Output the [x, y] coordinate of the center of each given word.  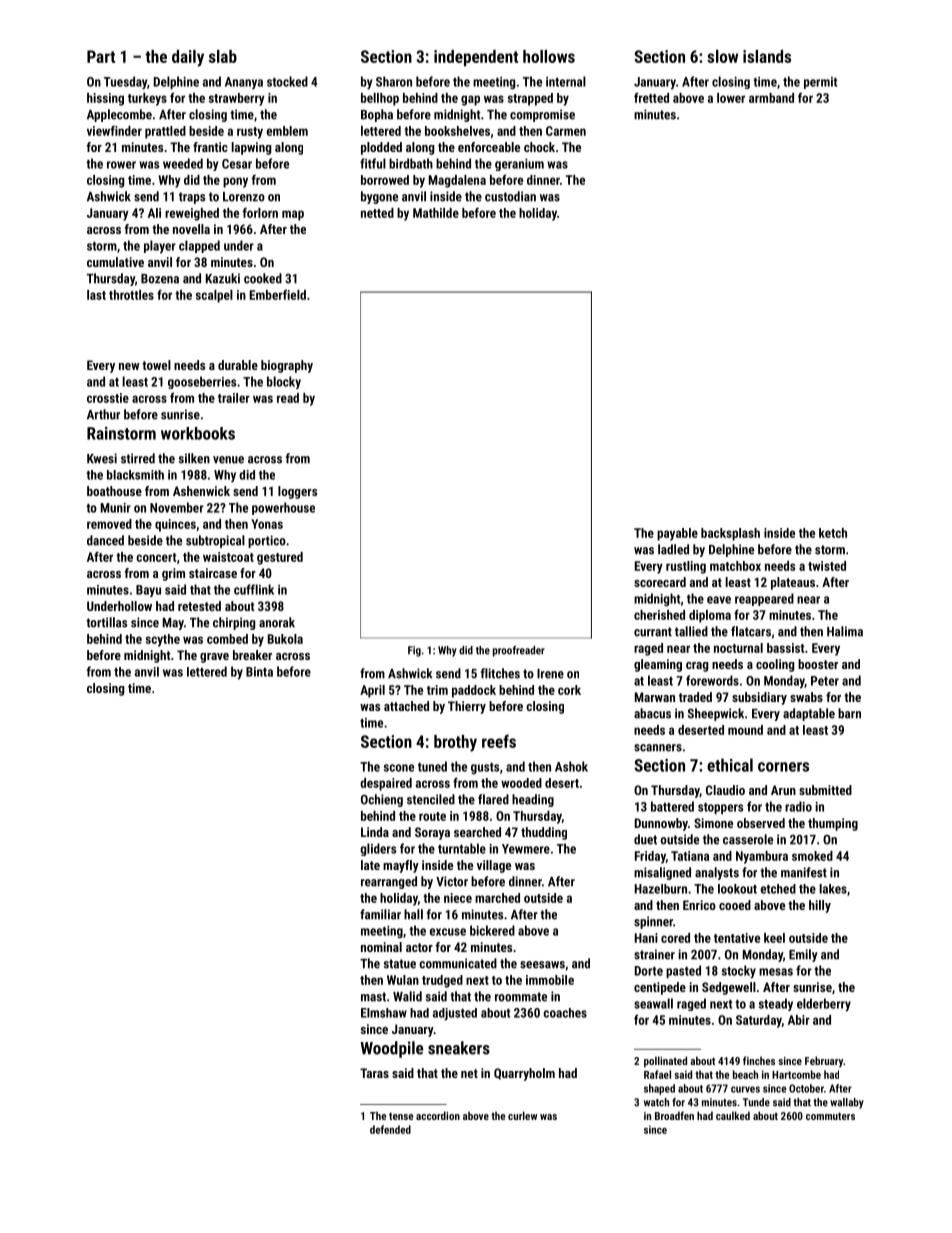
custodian [510, 196]
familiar [380, 914]
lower [731, 98]
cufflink [254, 589]
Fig [414, 651]
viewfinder [114, 130]
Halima [845, 631]
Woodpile [391, 1049]
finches [759, 1060]
